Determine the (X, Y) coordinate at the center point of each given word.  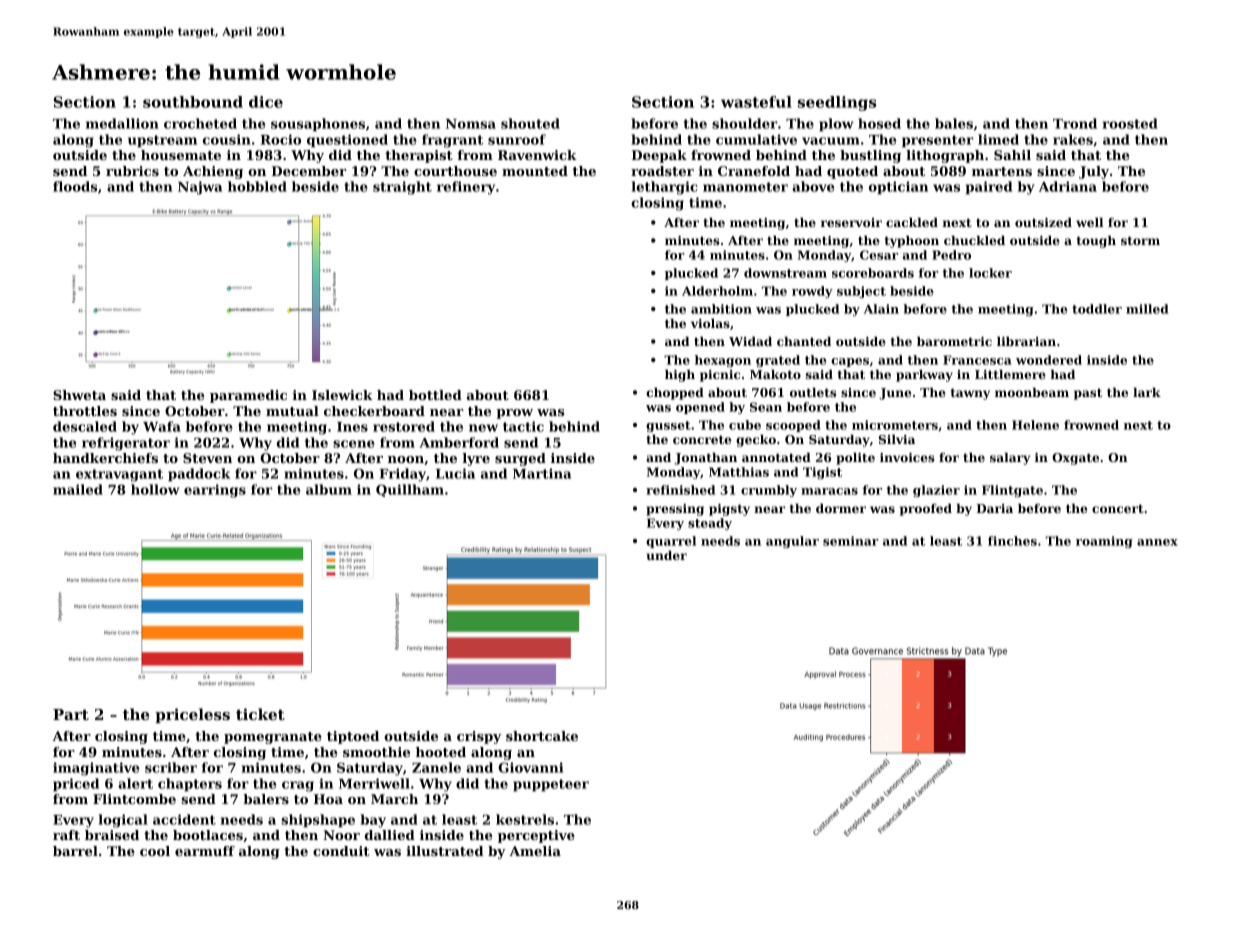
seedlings (837, 103)
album (329, 489)
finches (1012, 541)
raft (66, 835)
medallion (122, 123)
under (667, 555)
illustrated (445, 851)
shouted (530, 123)
